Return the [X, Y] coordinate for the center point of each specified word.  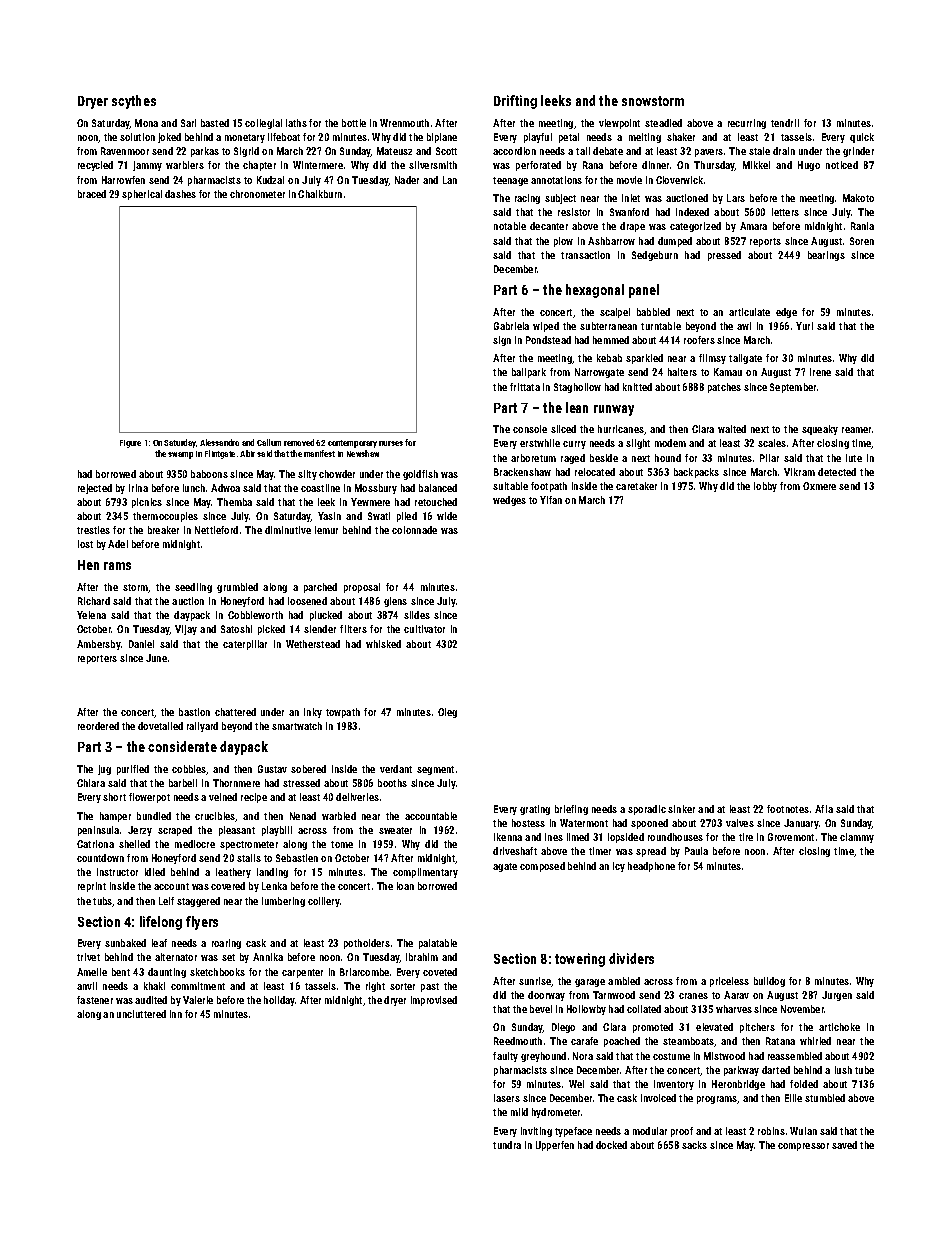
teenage [510, 181]
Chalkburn [320, 194]
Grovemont [791, 837]
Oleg [447, 713]
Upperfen [555, 1146]
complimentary [425, 873]
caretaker [636, 486]
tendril [785, 123]
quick [862, 138]
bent [121, 972]
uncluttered [141, 1014]
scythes [134, 102]
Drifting [515, 102]
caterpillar [245, 645]
